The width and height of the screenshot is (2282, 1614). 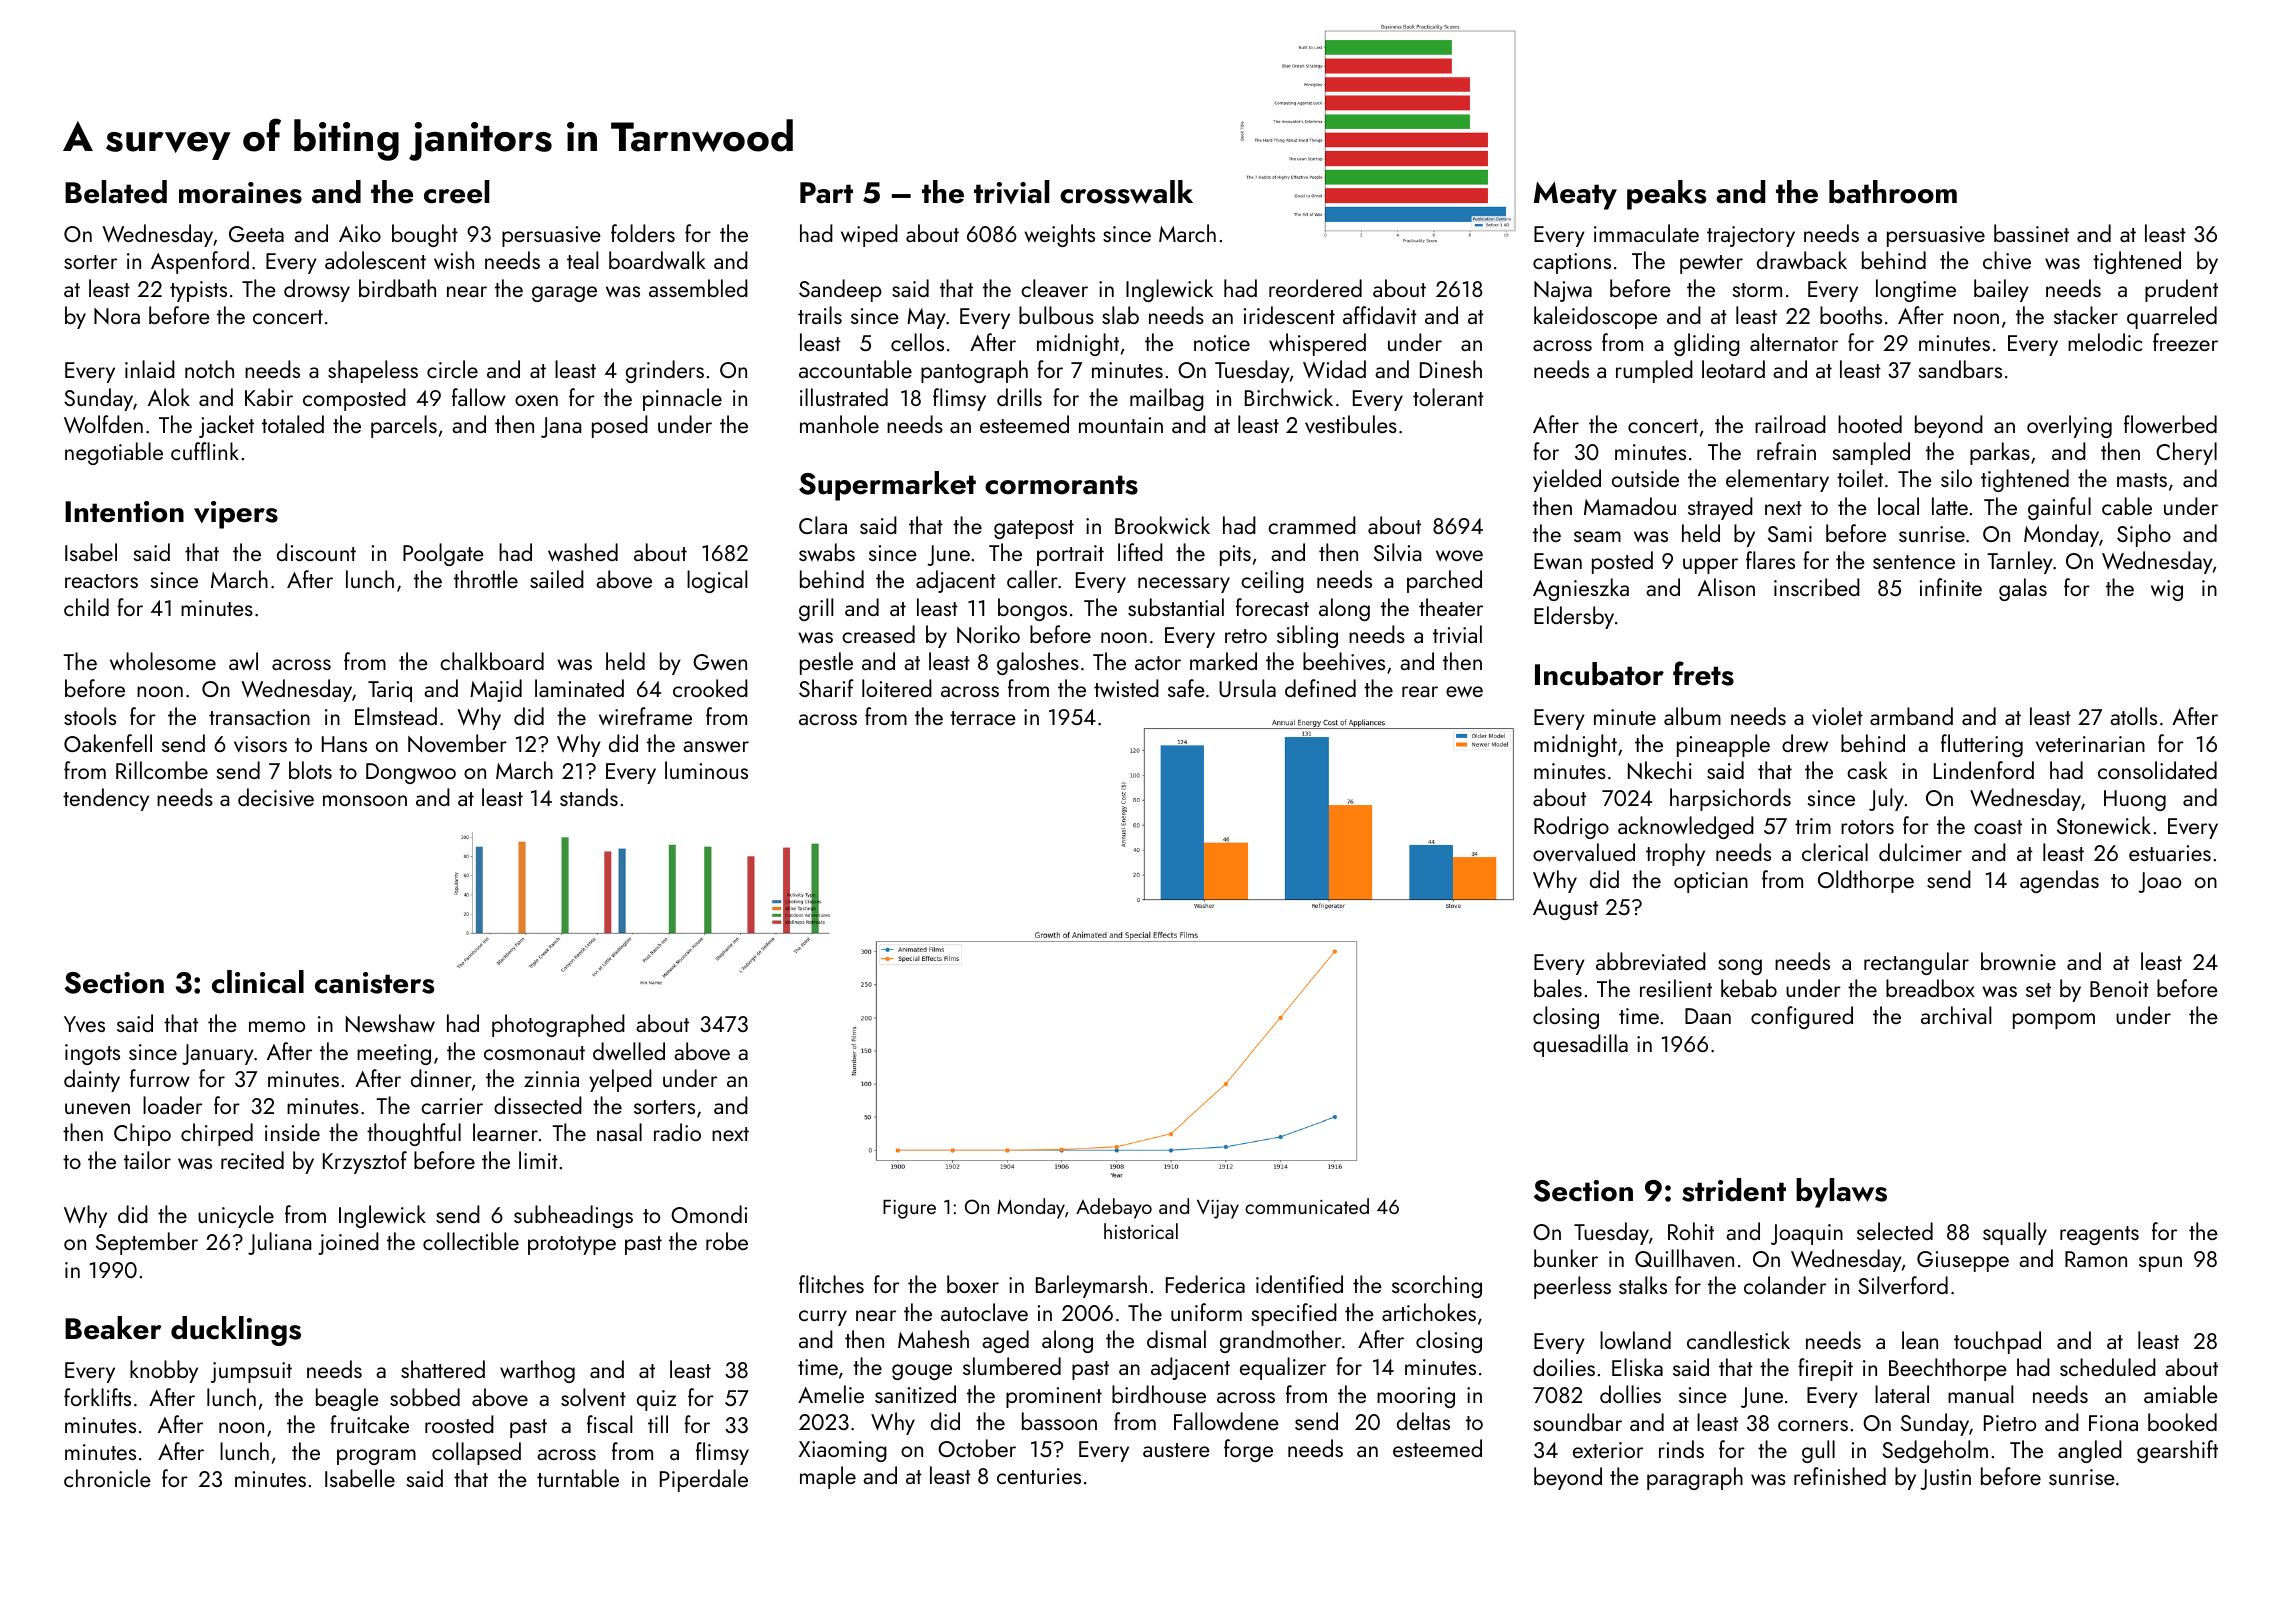 I want to click on joined, so click(x=348, y=1243).
